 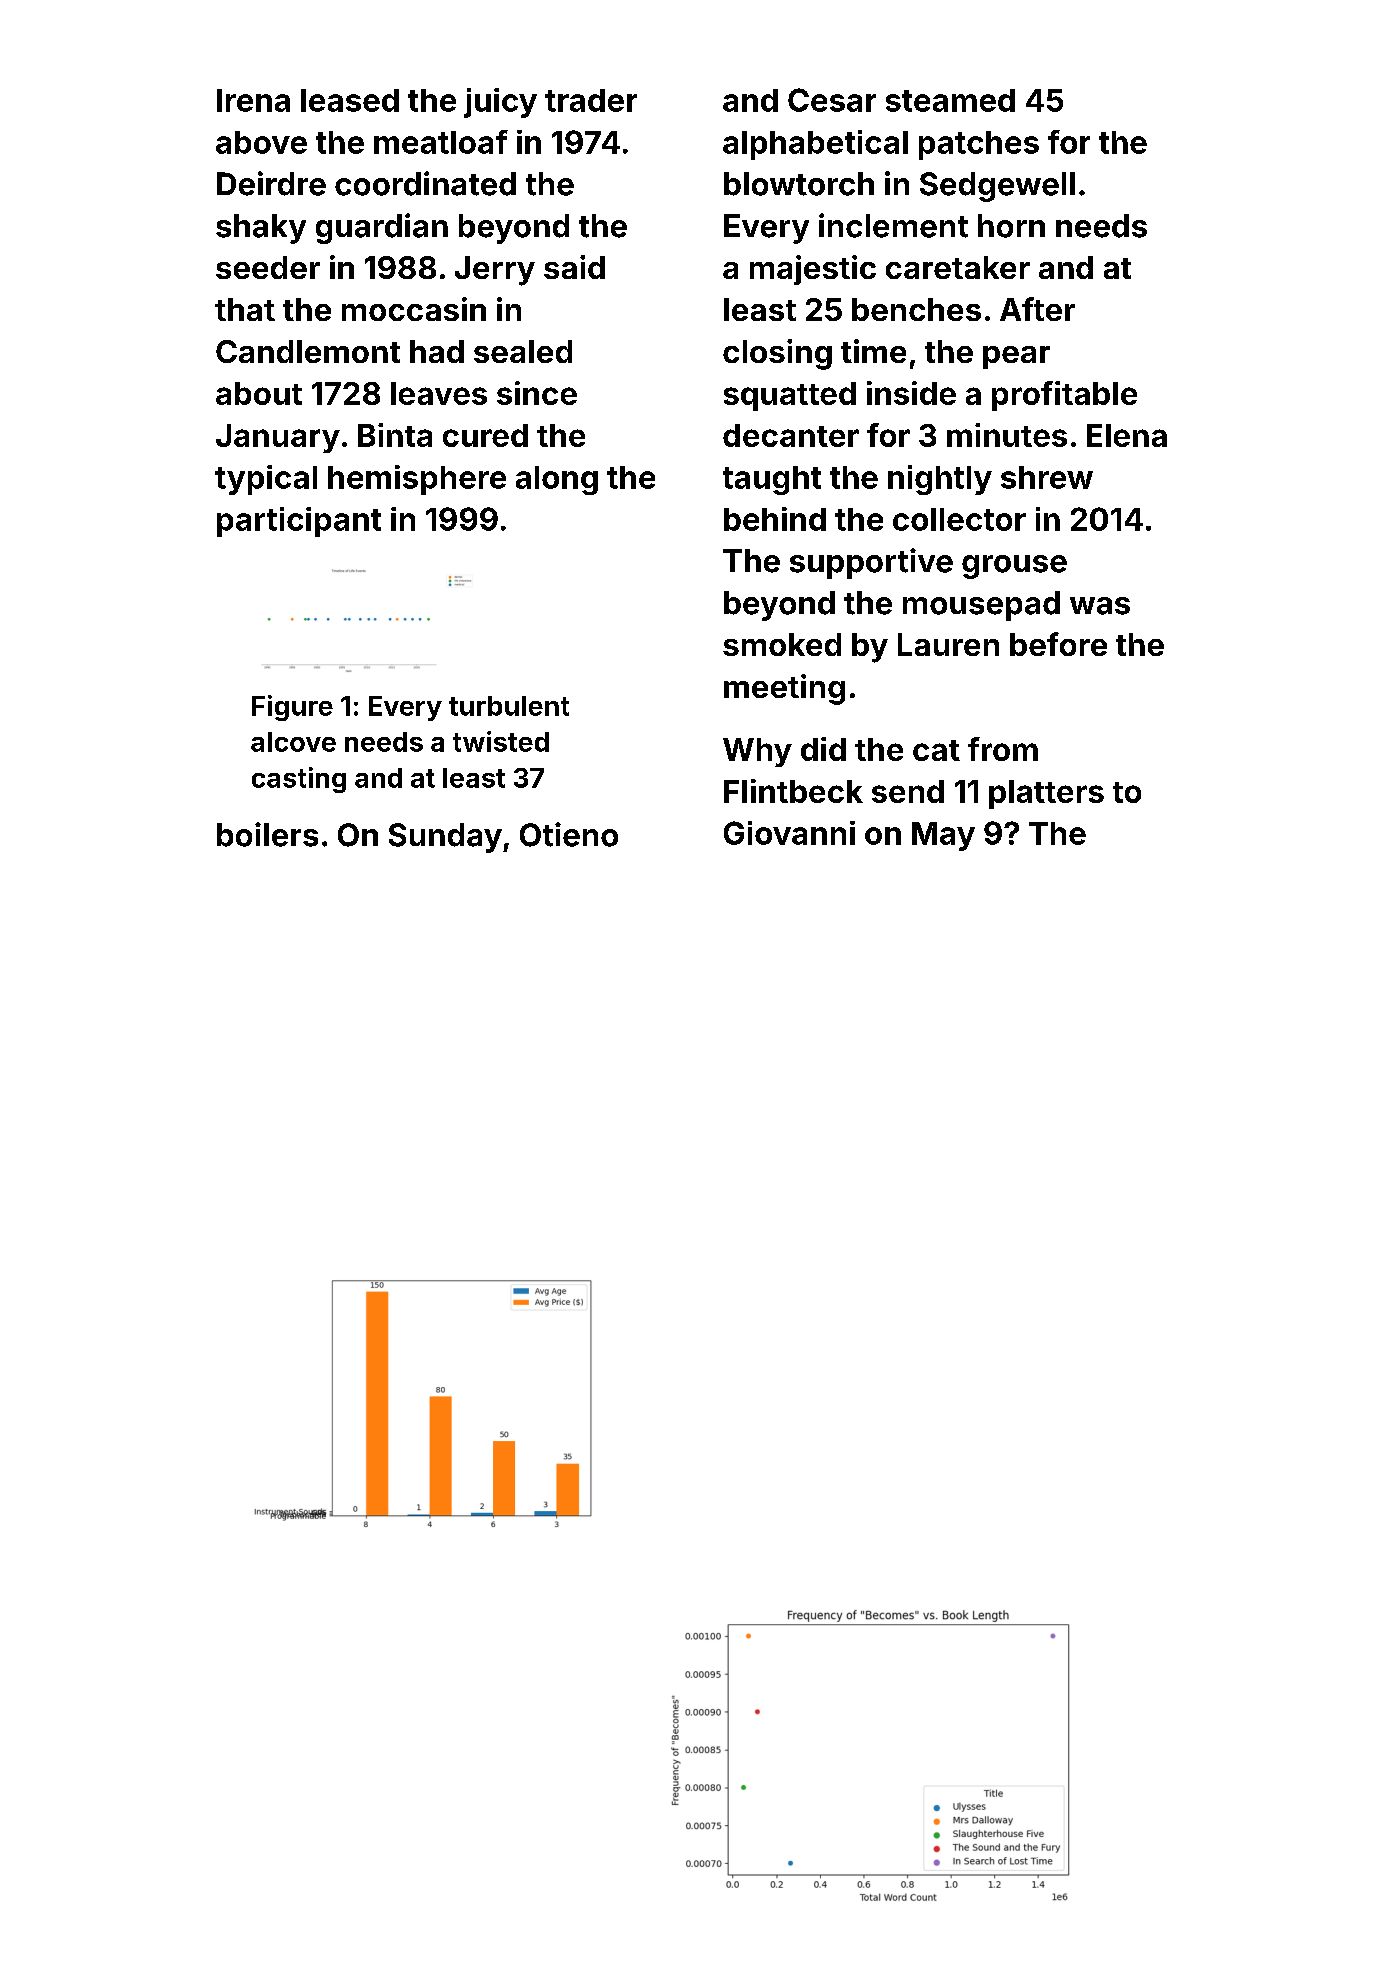 I want to click on leased, so click(x=350, y=100).
